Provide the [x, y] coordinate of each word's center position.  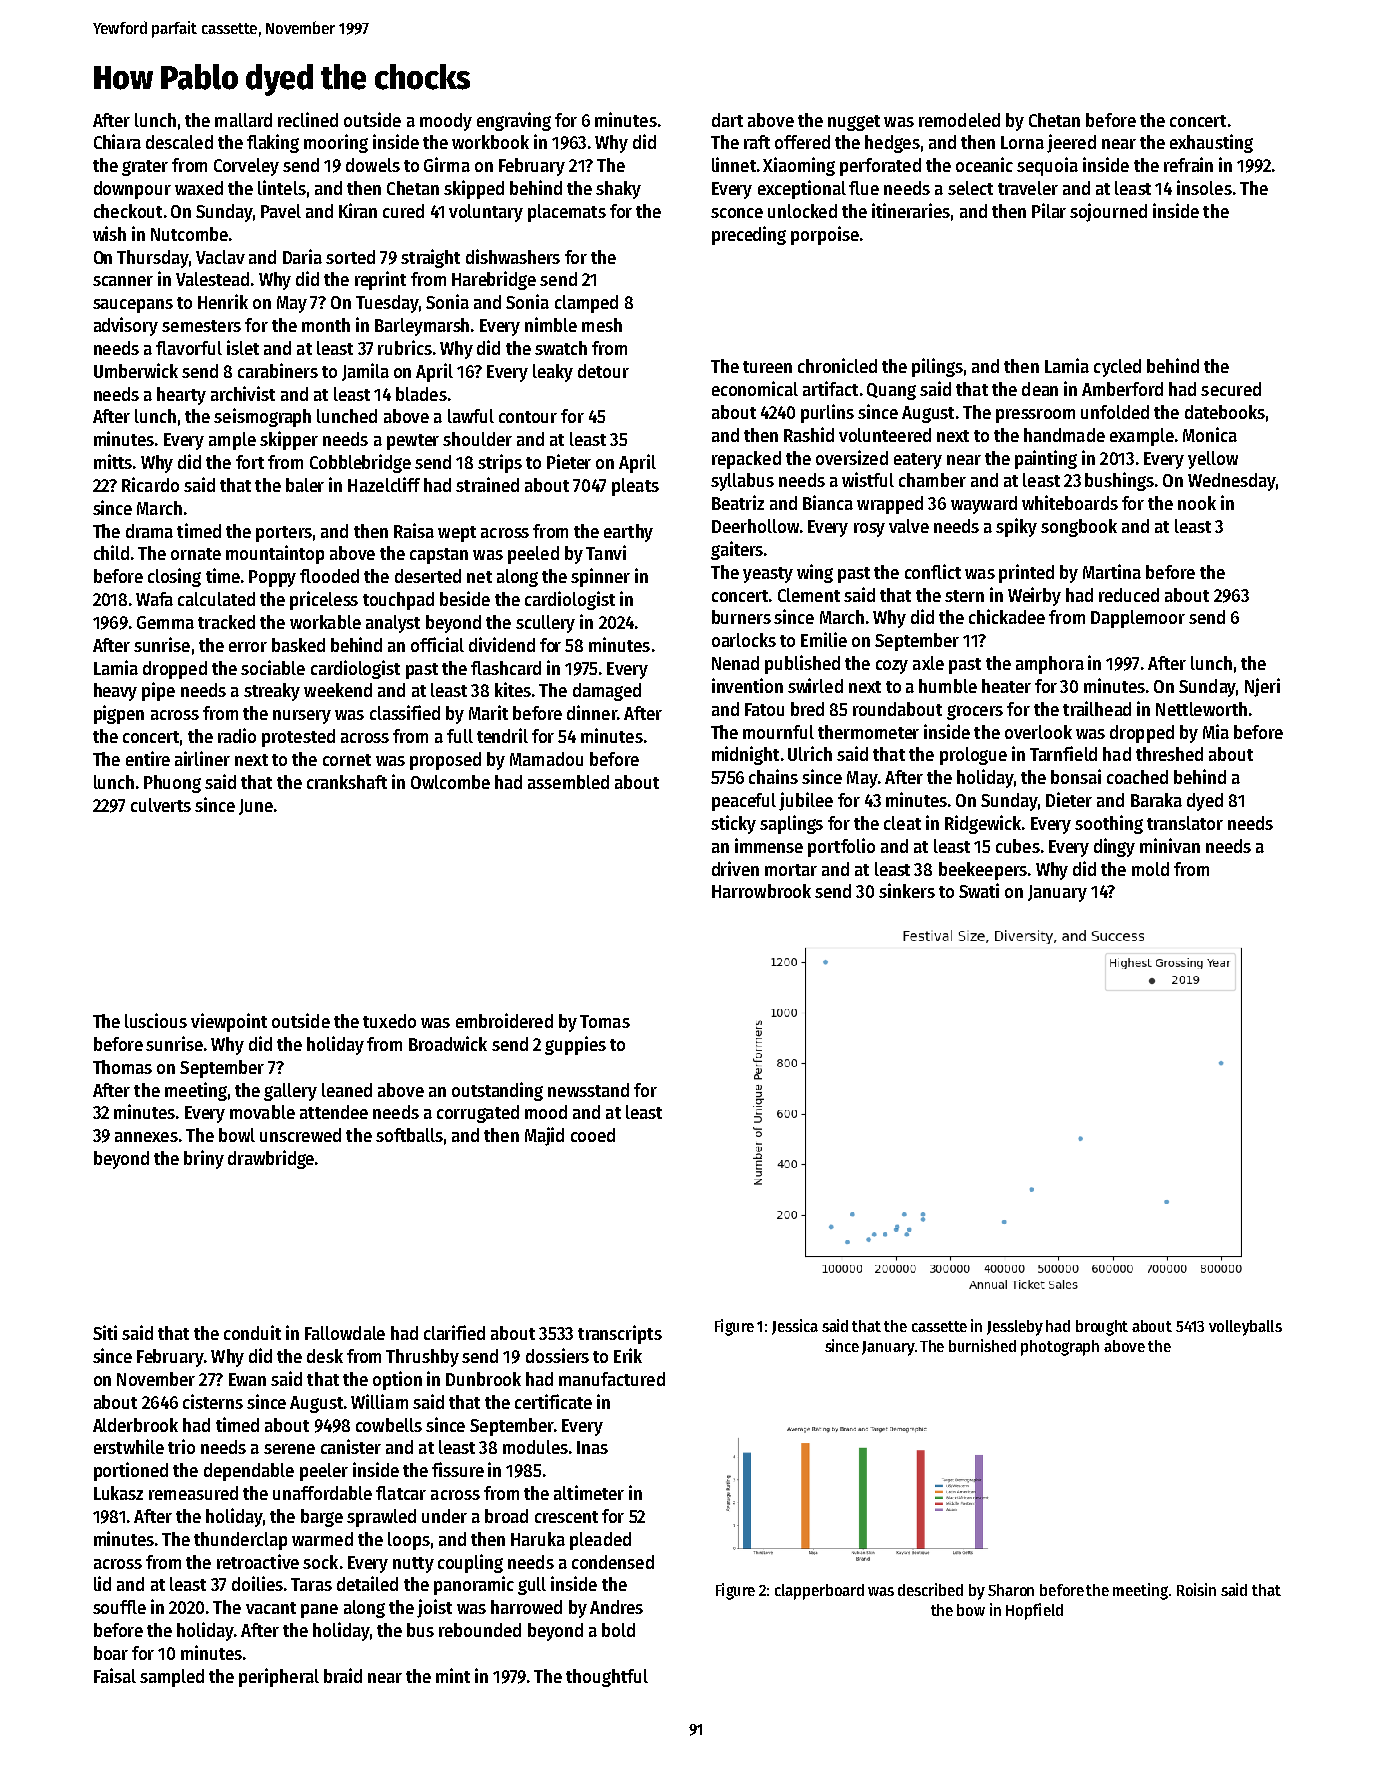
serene [289, 1449]
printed [1026, 573]
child [111, 552]
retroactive [258, 1561]
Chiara [117, 141]
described [930, 1589]
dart [727, 120]
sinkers [907, 890]
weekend [338, 690]
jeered [1071, 143]
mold [1150, 869]
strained [487, 484]
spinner [600, 577]
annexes [146, 1137]
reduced [1129, 595]
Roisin [1196, 1589]
